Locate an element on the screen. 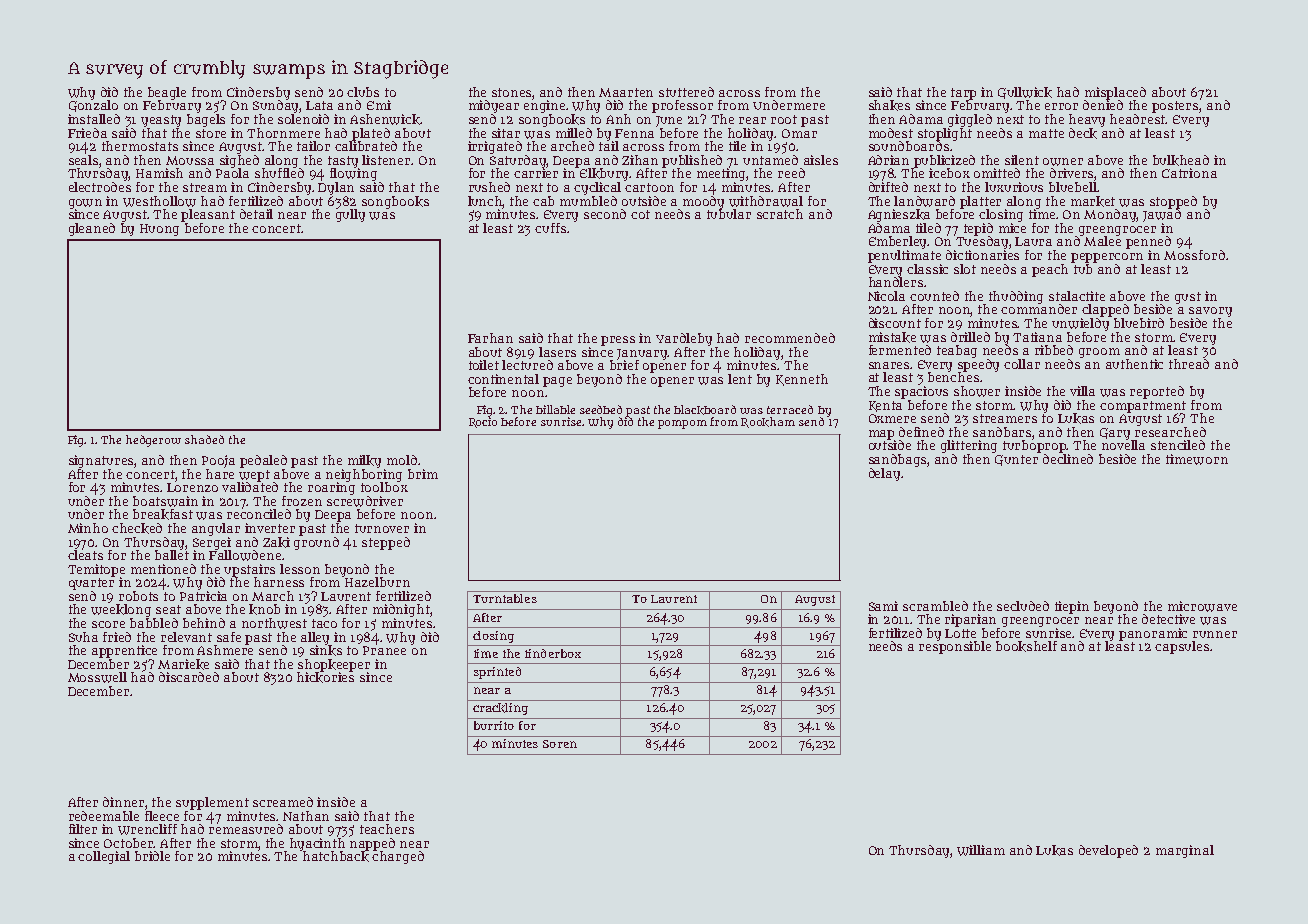 The height and width of the screenshot is (924, 1308). marginal is located at coordinates (1185, 851).
